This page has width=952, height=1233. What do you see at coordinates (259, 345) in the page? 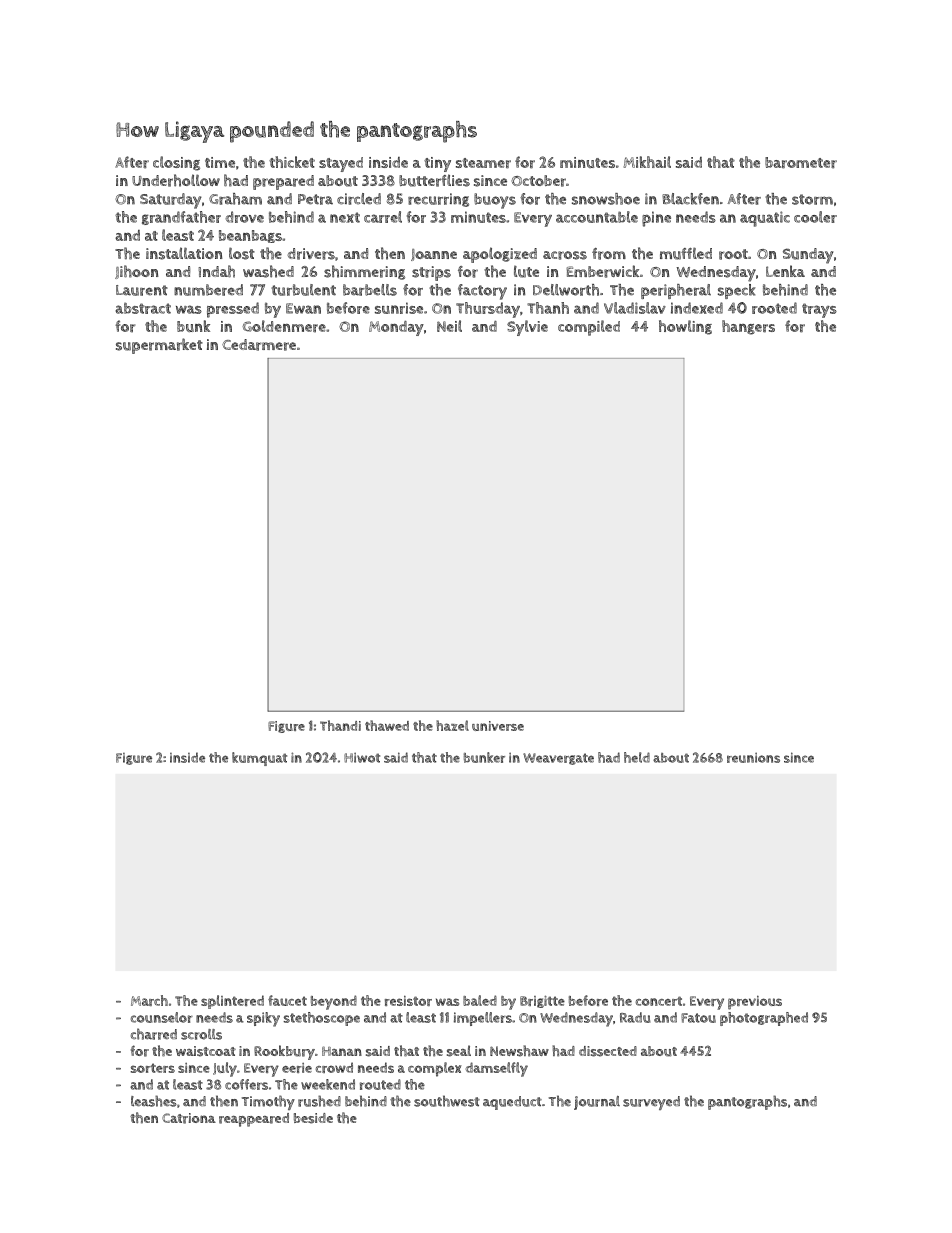
I see `Cedarmere` at bounding box center [259, 345].
